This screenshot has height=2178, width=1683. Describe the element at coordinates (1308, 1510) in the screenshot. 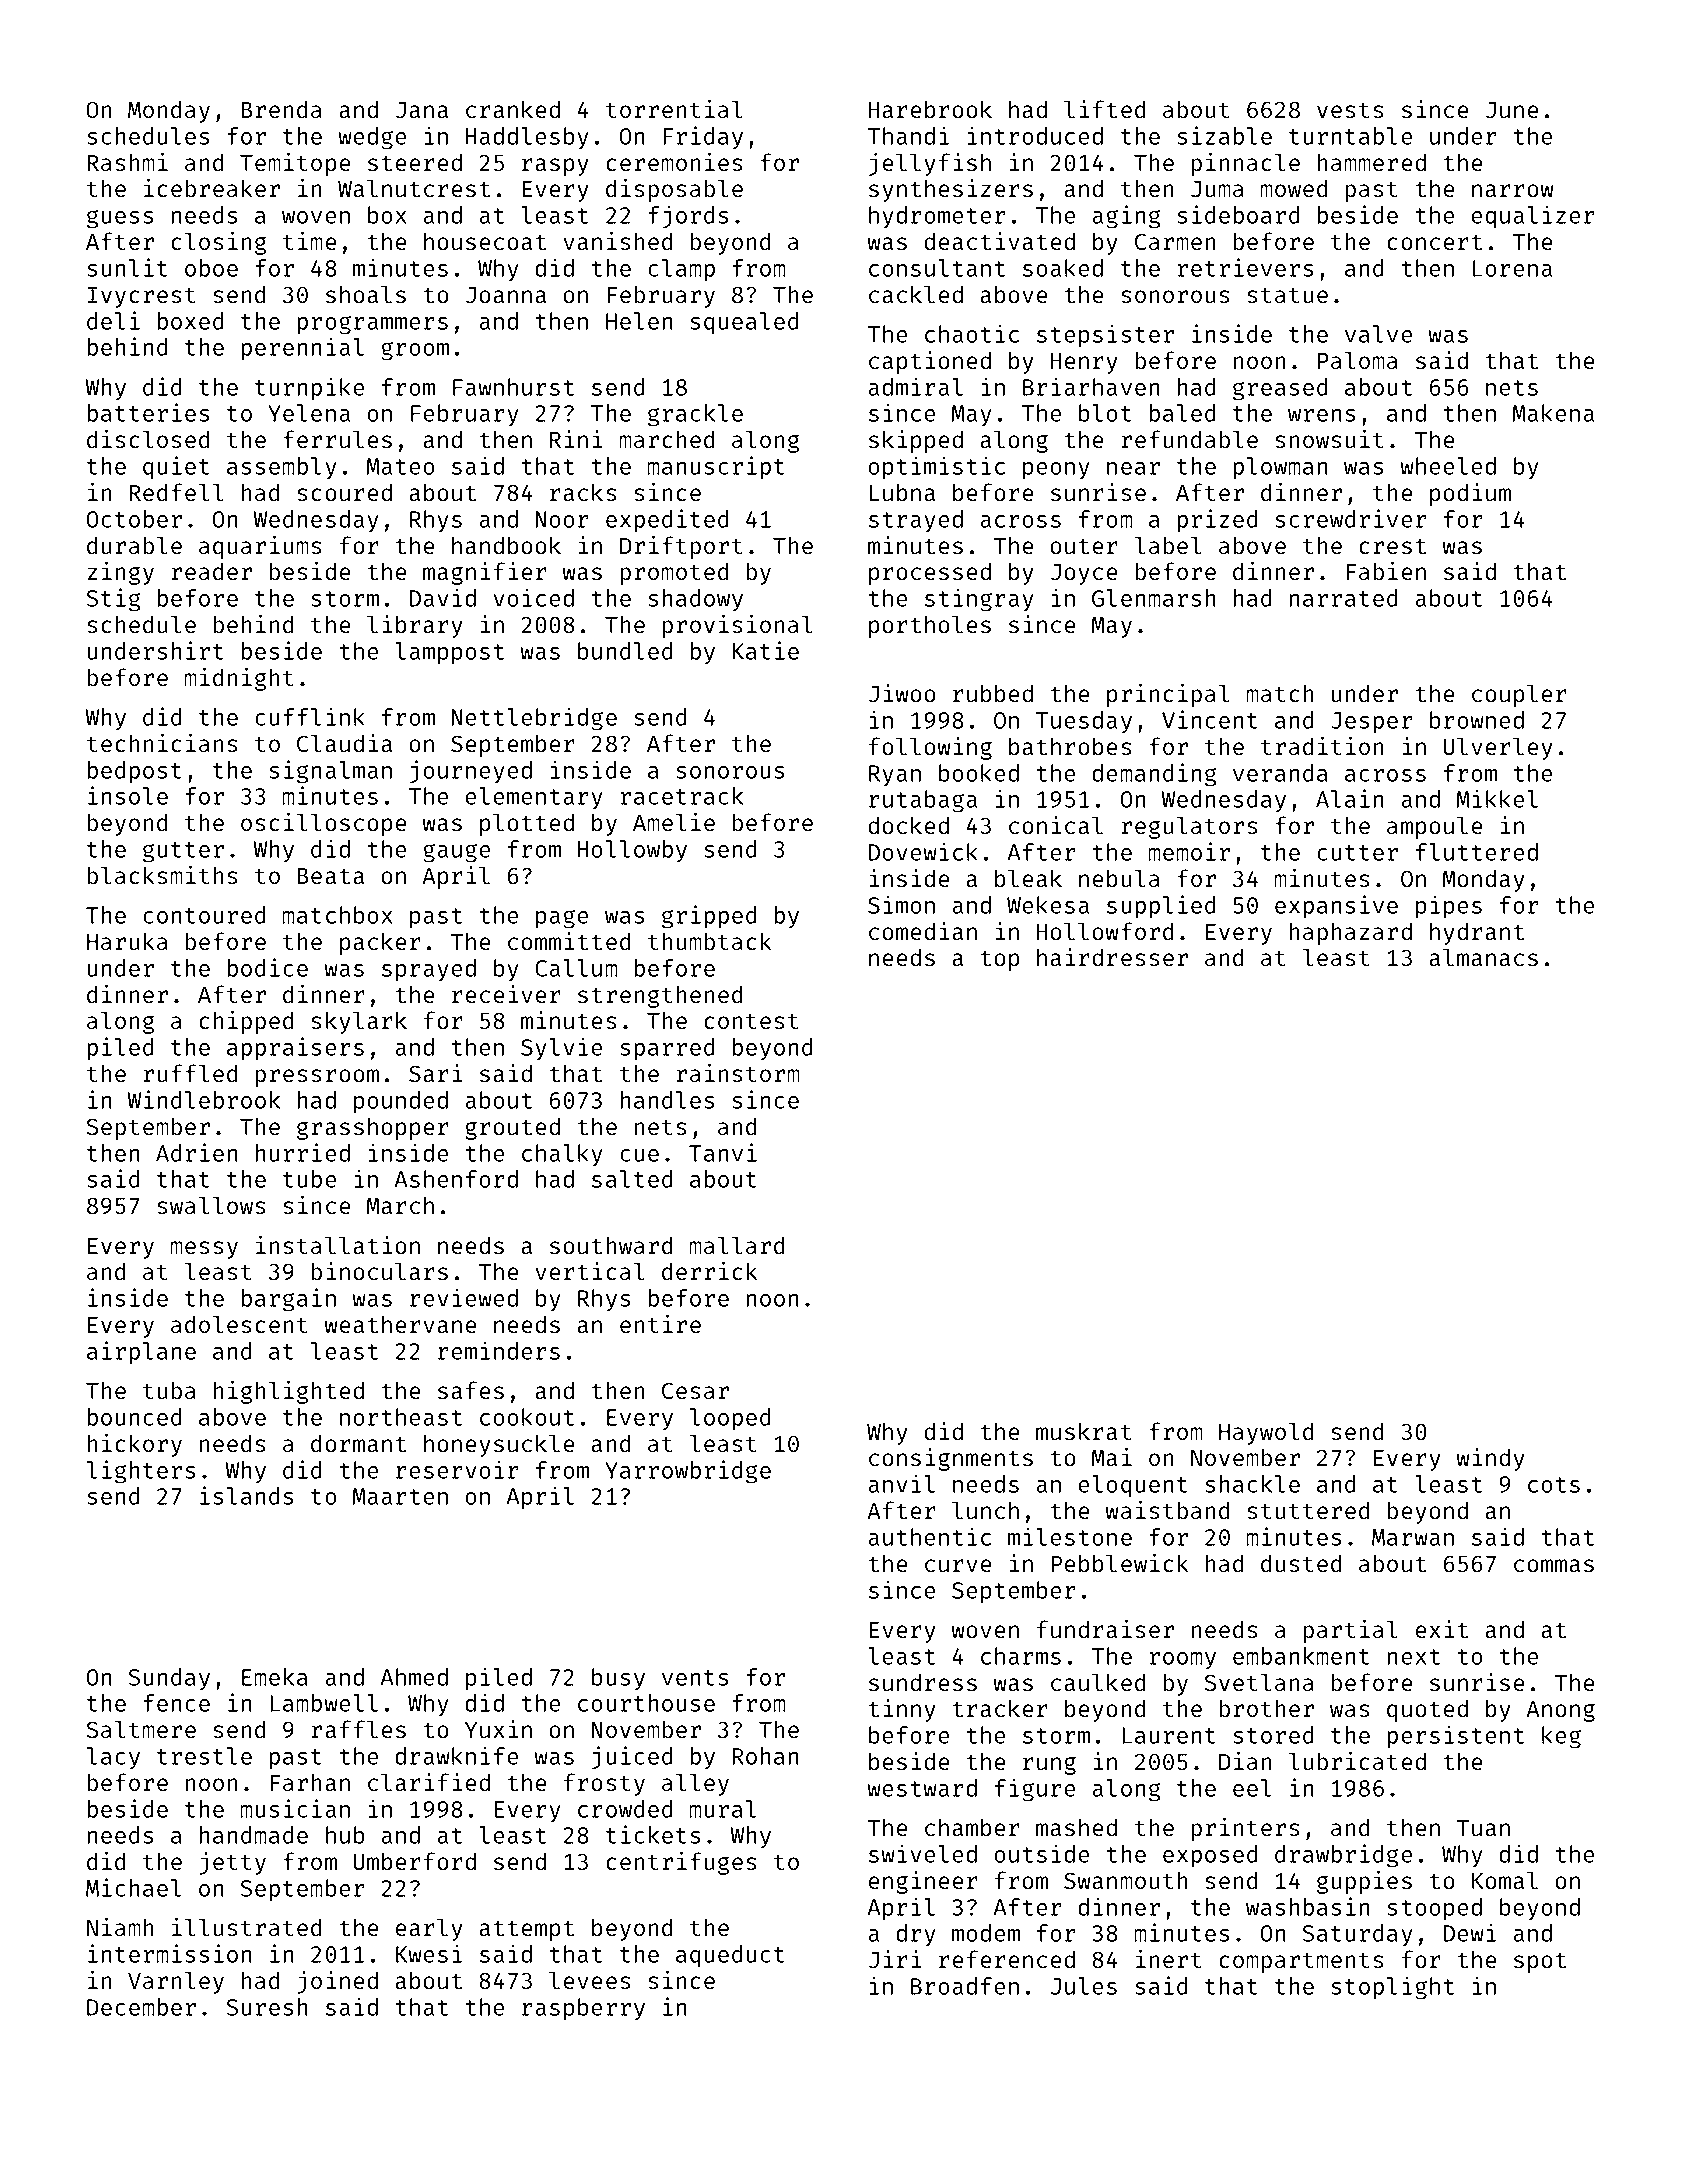

I see `stuttered` at that location.
